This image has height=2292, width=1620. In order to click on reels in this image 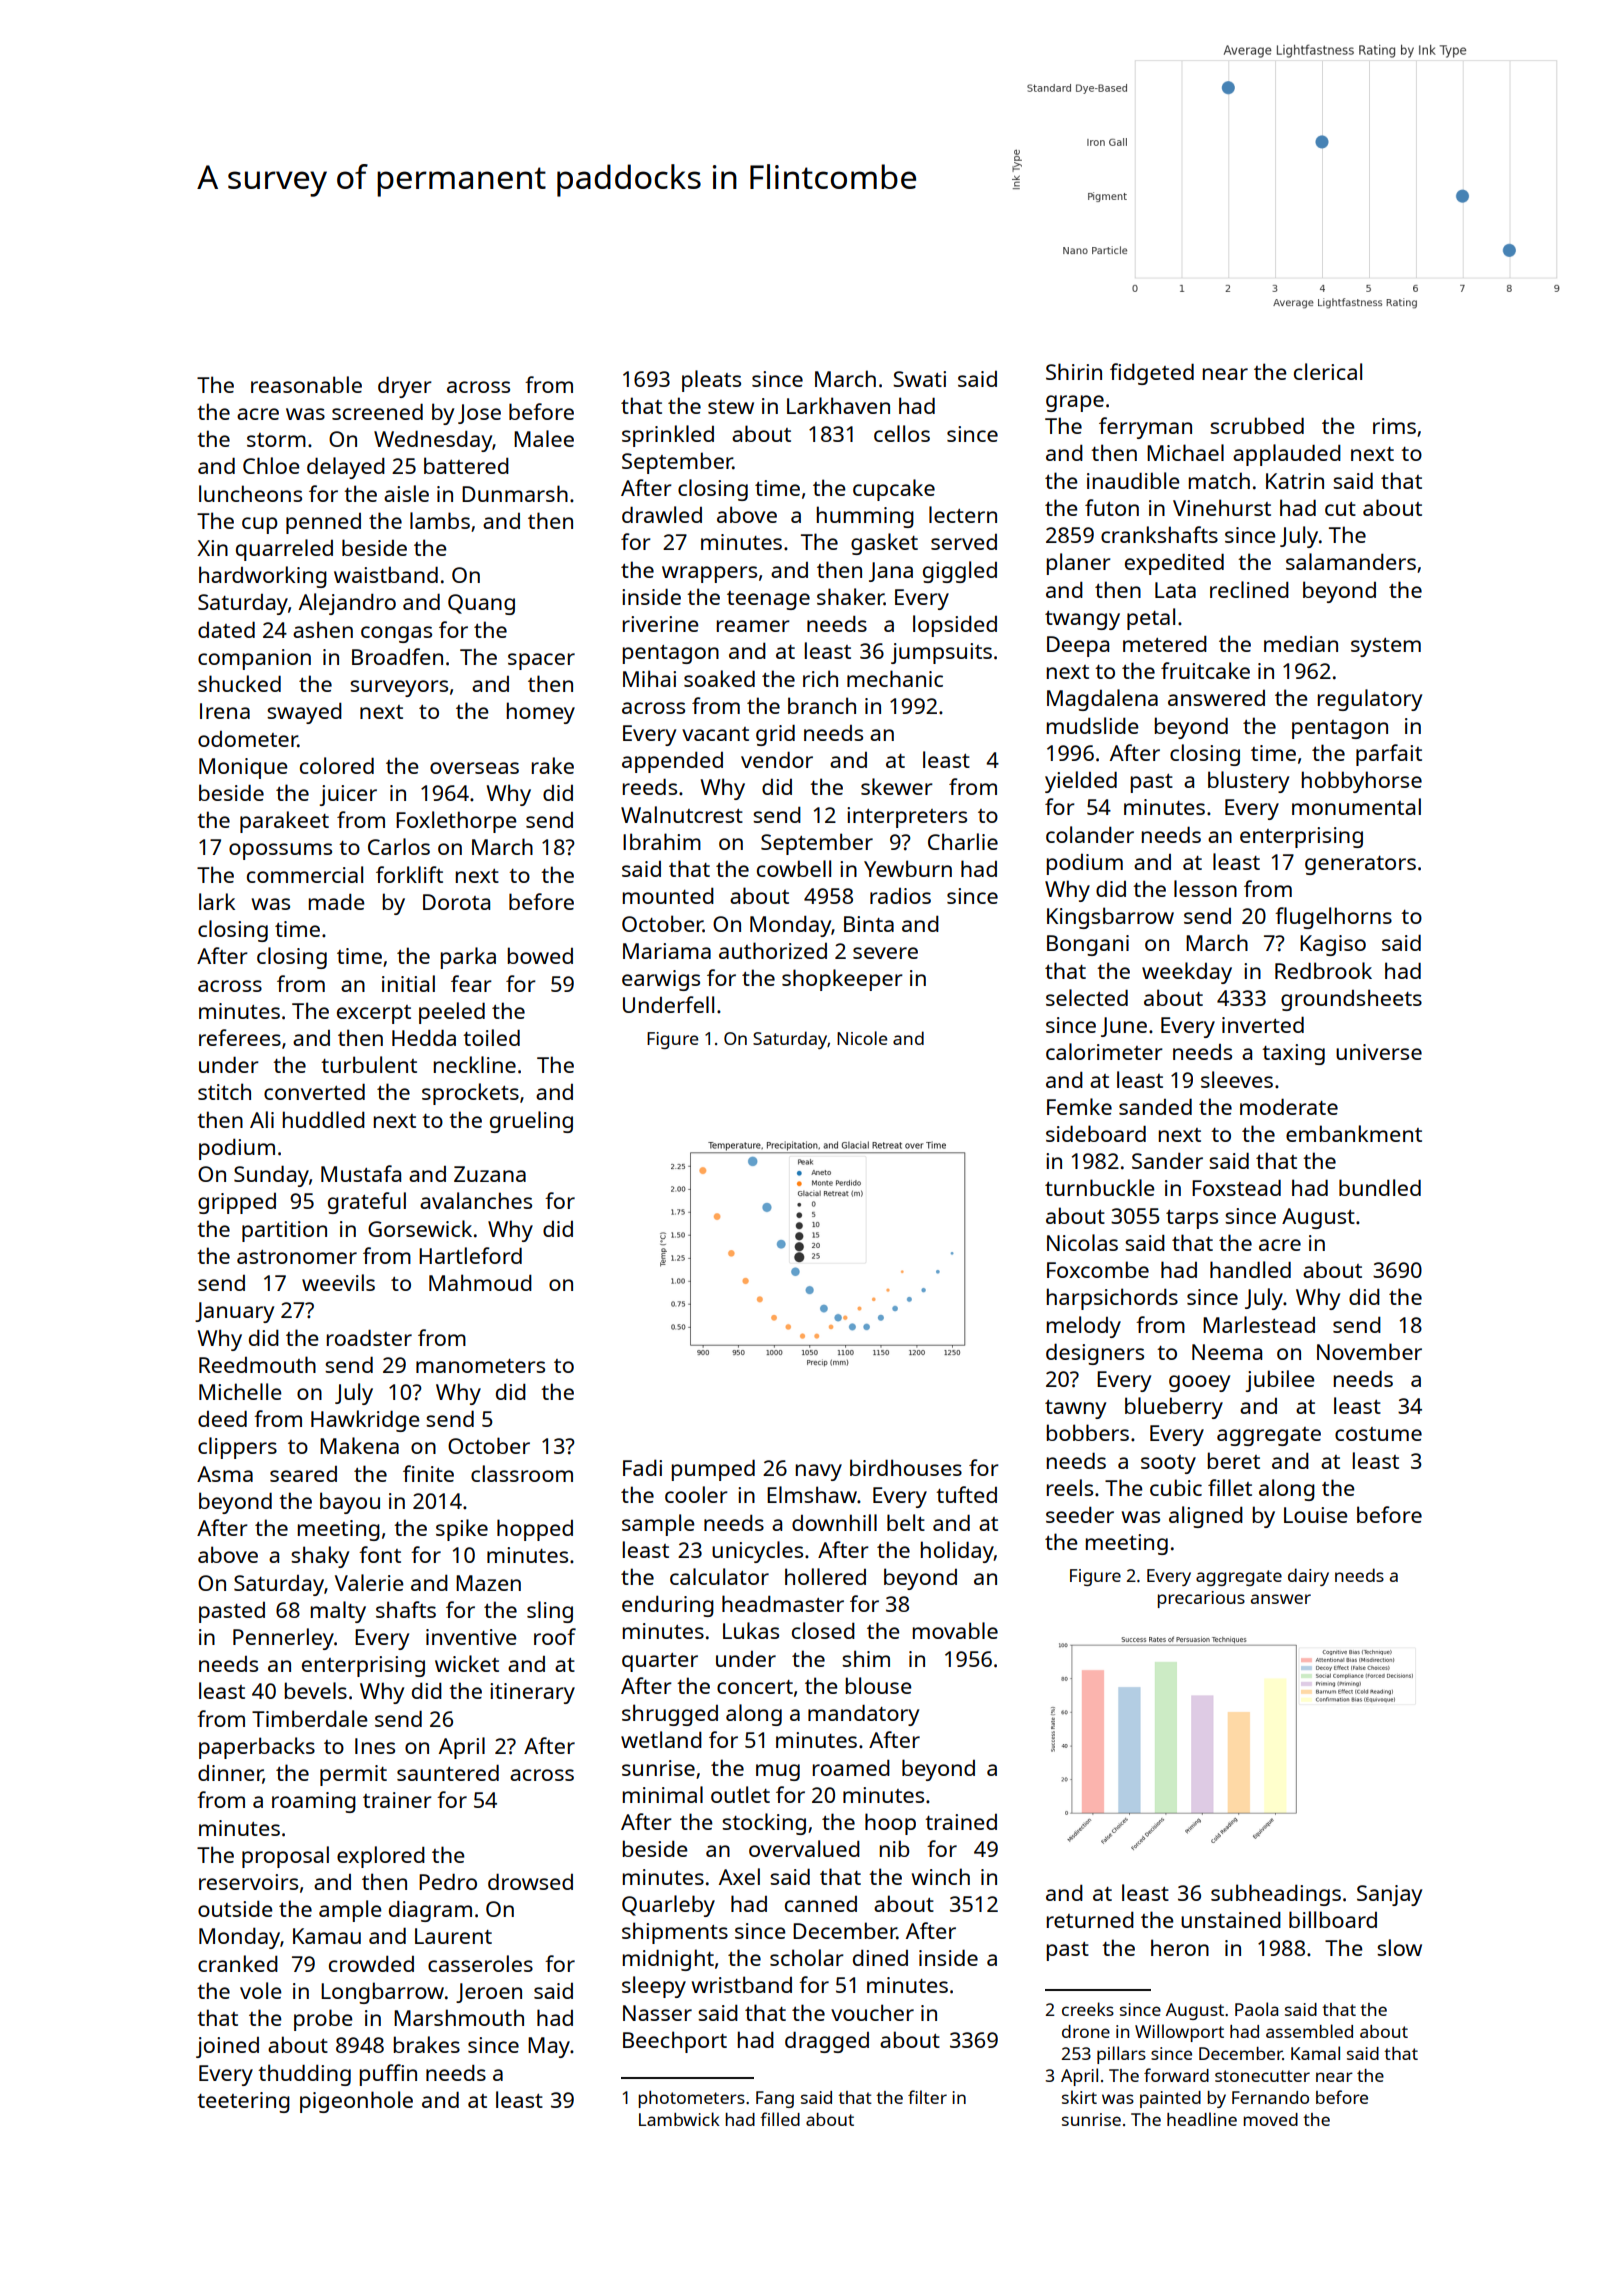, I will do `click(1070, 1487)`.
